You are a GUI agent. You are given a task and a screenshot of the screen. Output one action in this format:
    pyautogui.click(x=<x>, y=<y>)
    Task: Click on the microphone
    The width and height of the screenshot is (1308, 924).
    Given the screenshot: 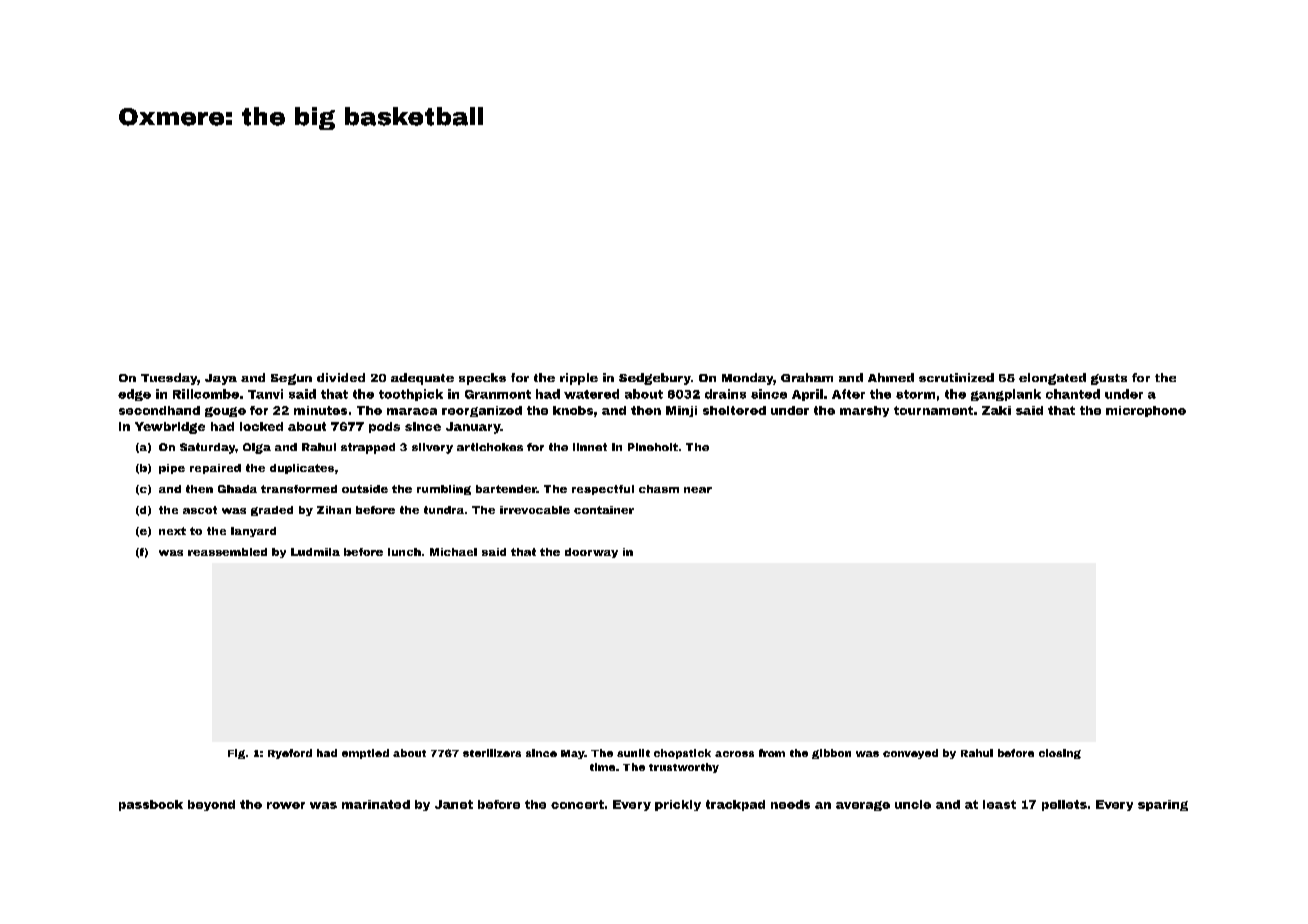 What is the action you would take?
    pyautogui.click(x=1146, y=411)
